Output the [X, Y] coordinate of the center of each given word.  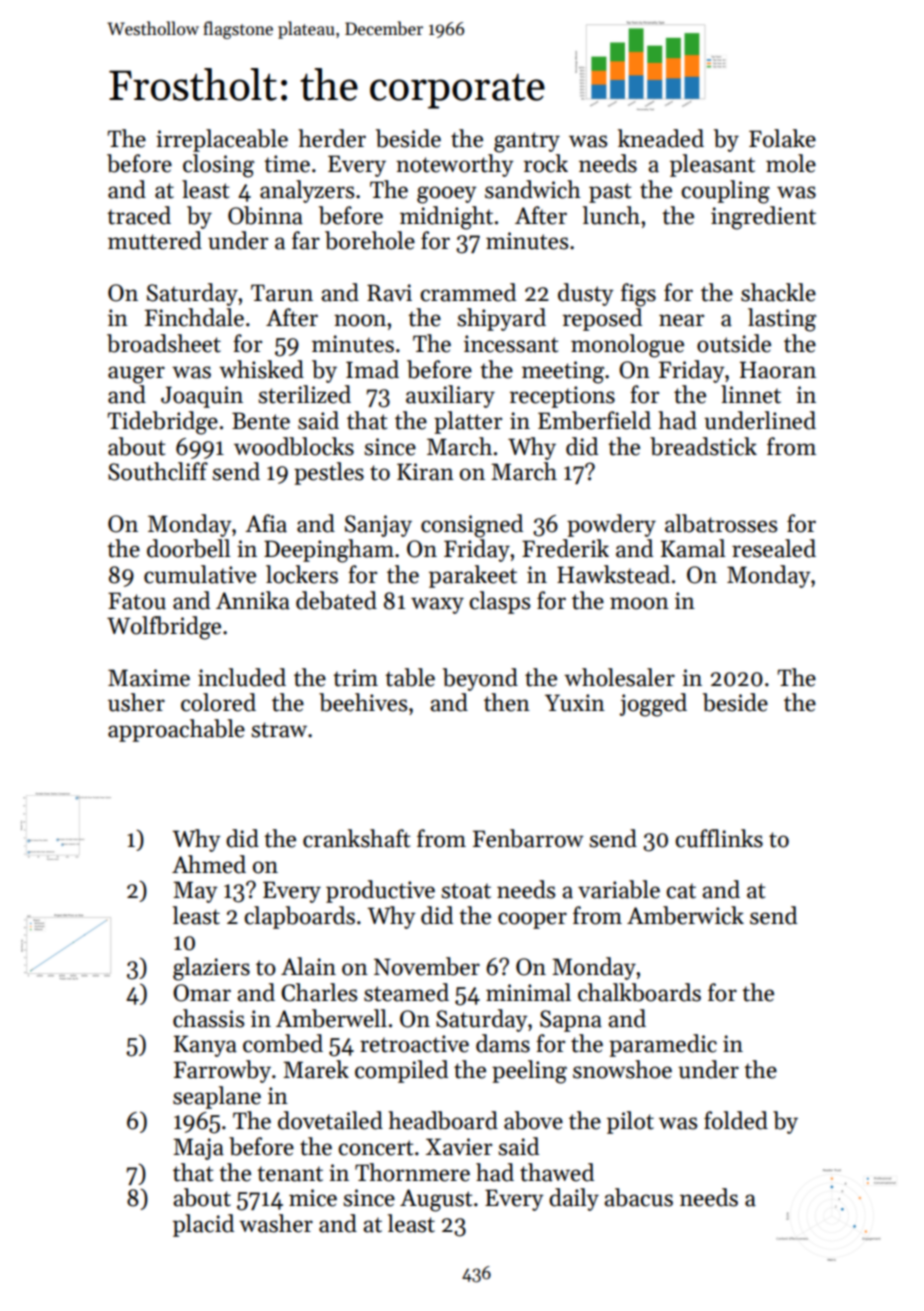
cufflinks [719, 838]
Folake [782, 138]
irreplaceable [222, 140]
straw [279, 730]
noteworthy [455, 165]
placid [203, 1225]
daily [574, 1199]
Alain [308, 966]
